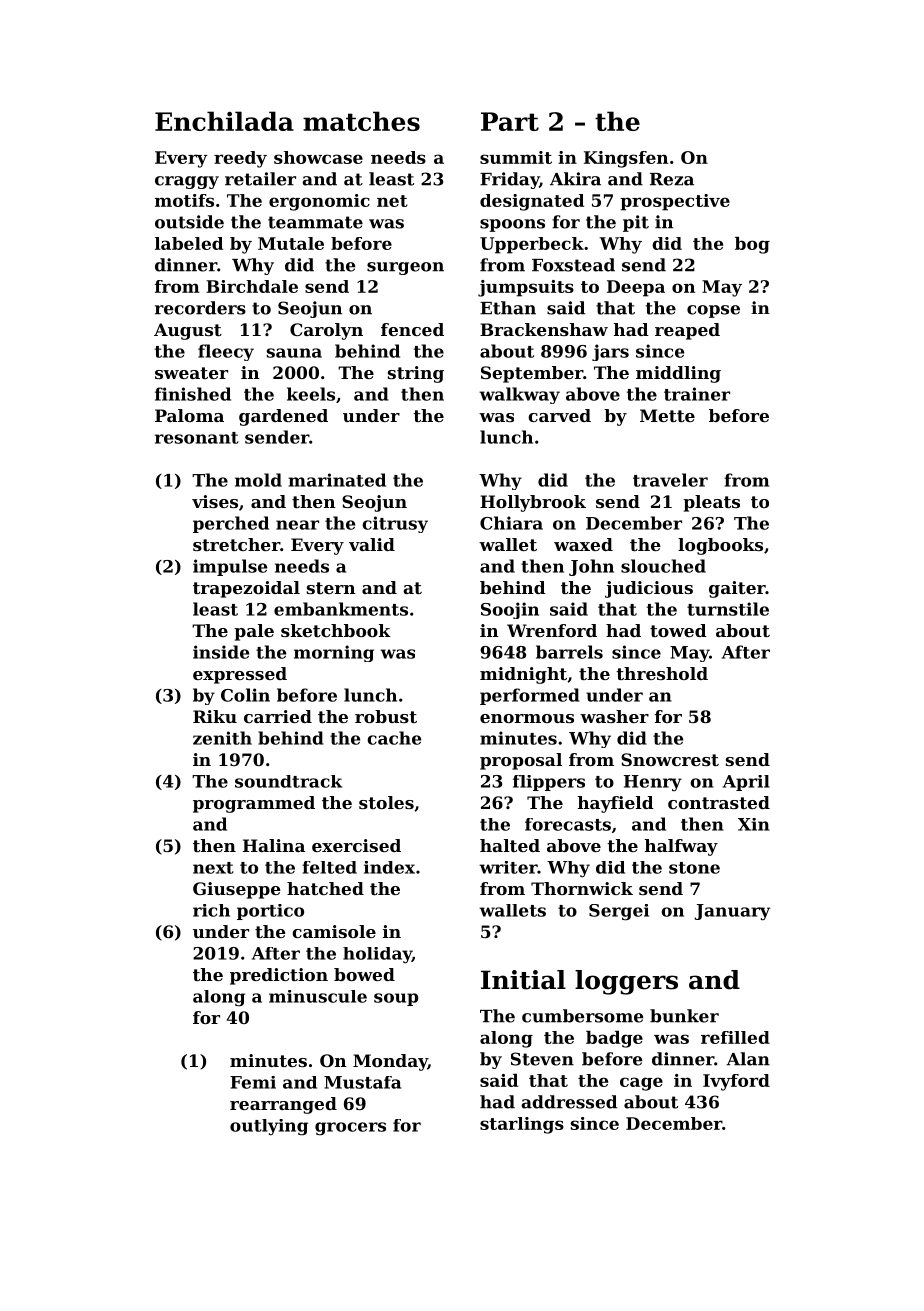 This screenshot has width=924, height=1311. I want to click on traveler, so click(670, 480).
